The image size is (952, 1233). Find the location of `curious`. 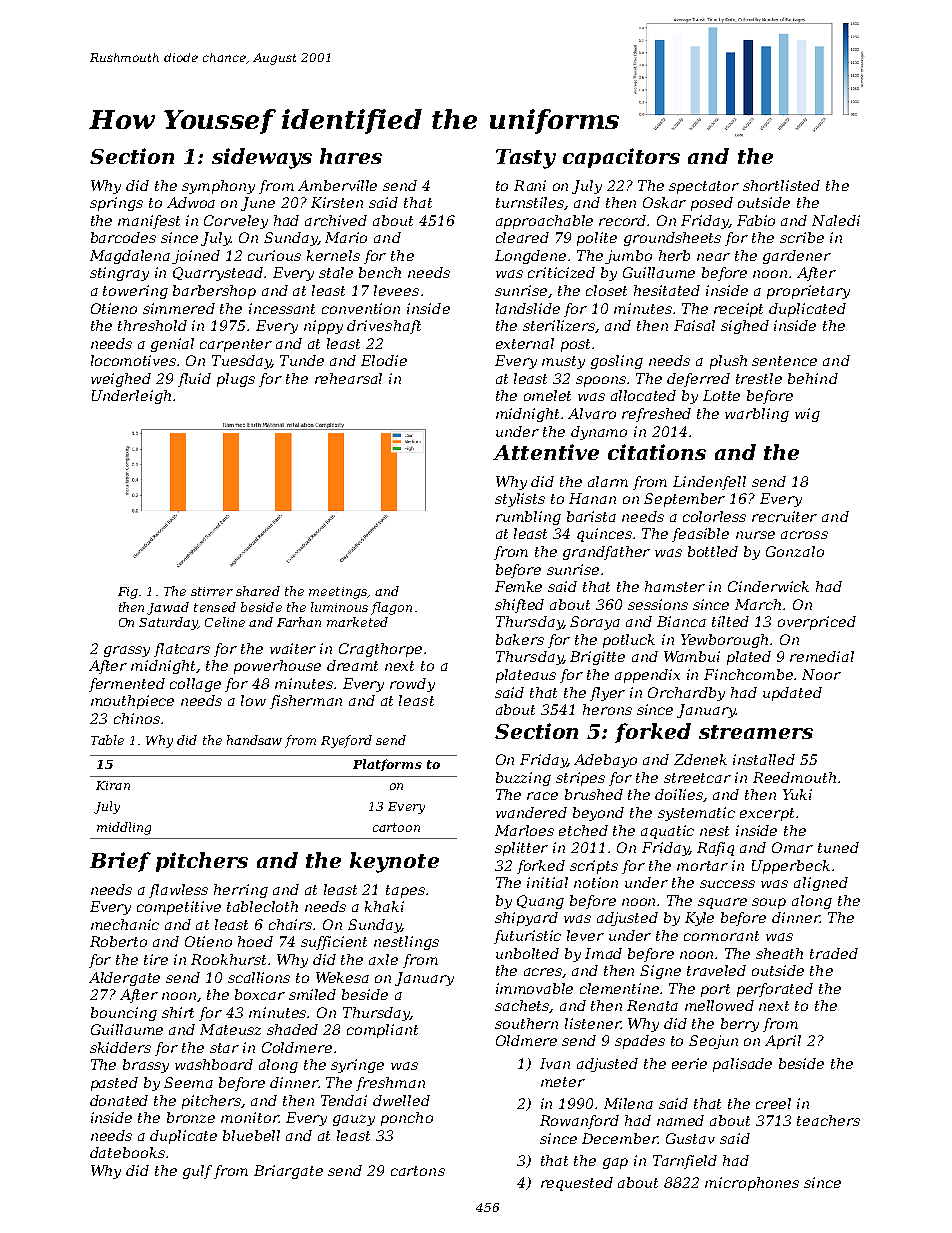

curious is located at coordinates (274, 255).
